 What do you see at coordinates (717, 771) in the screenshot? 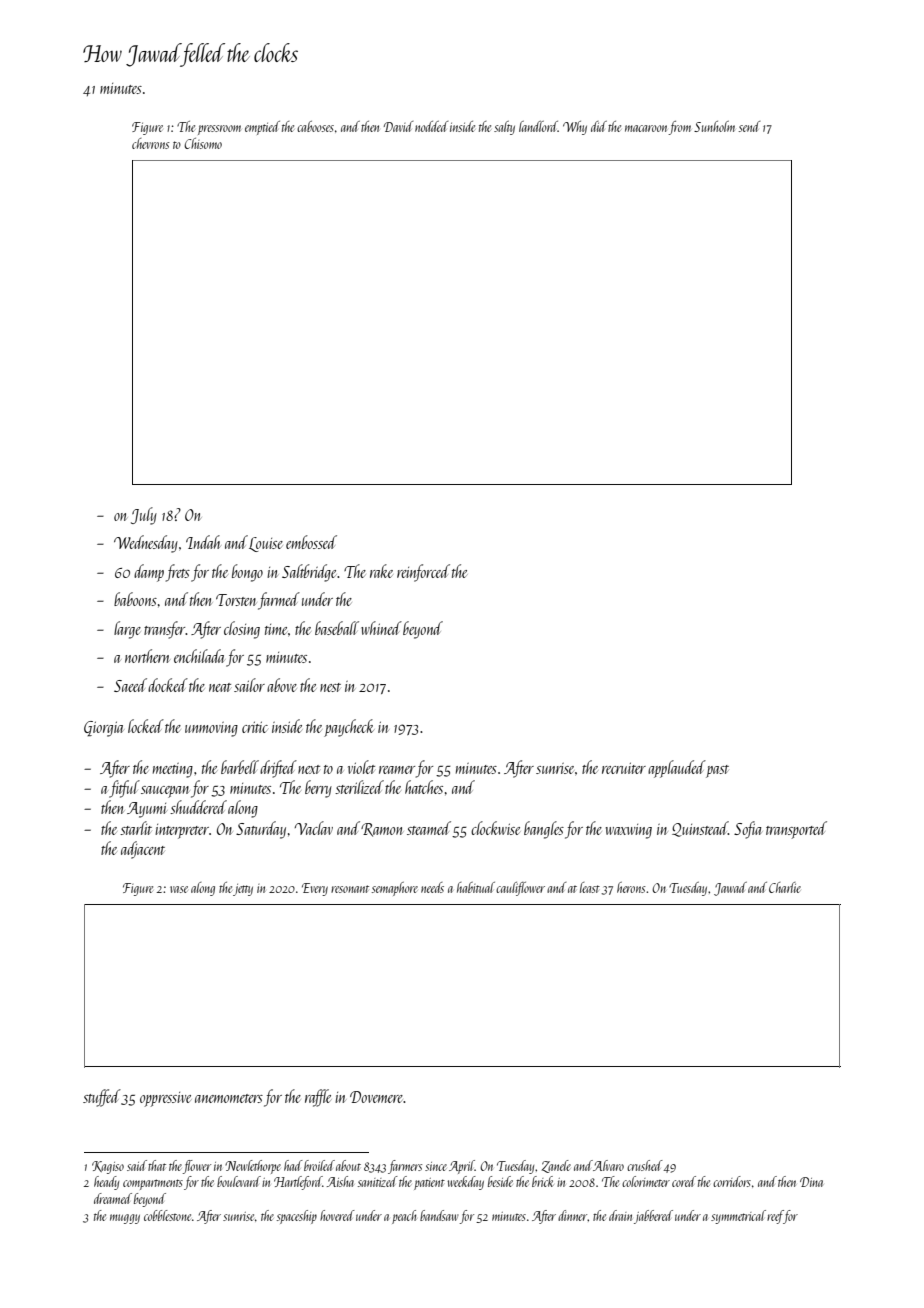
I see `past` at bounding box center [717, 771].
